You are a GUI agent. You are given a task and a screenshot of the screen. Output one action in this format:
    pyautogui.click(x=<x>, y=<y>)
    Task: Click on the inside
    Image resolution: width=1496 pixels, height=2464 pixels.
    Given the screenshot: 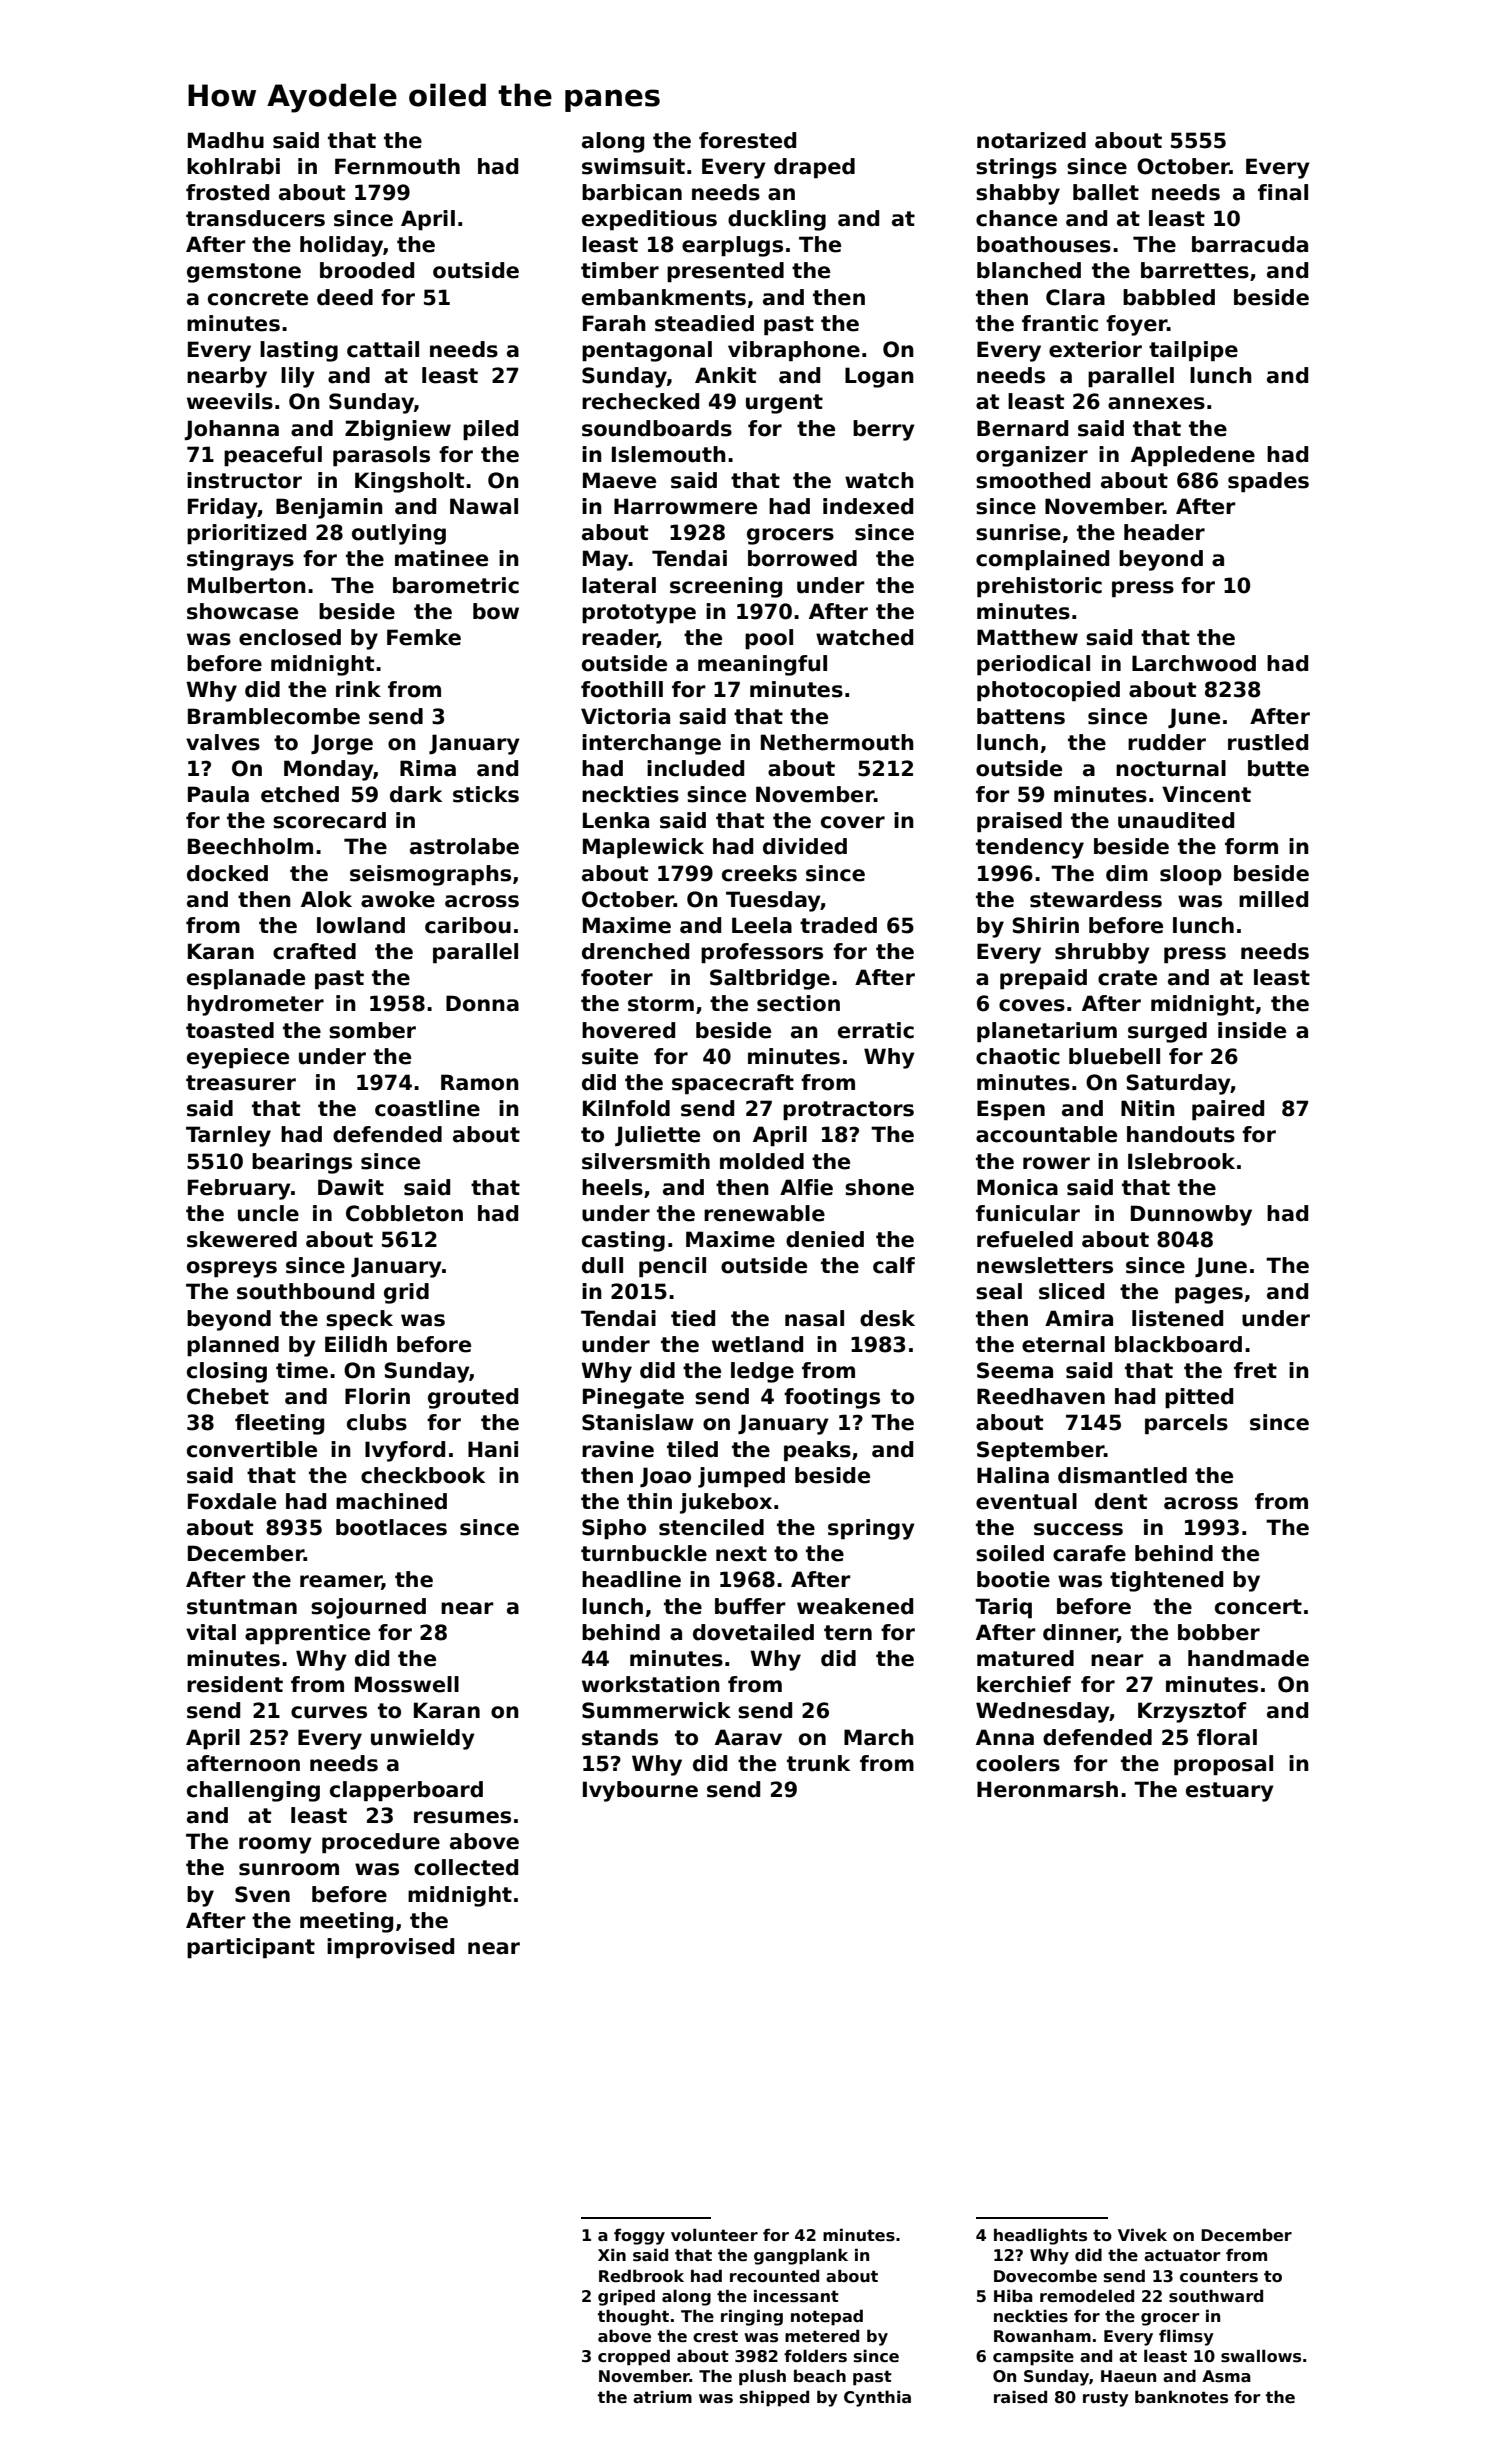 What is the action you would take?
    pyautogui.click(x=1252, y=1030)
